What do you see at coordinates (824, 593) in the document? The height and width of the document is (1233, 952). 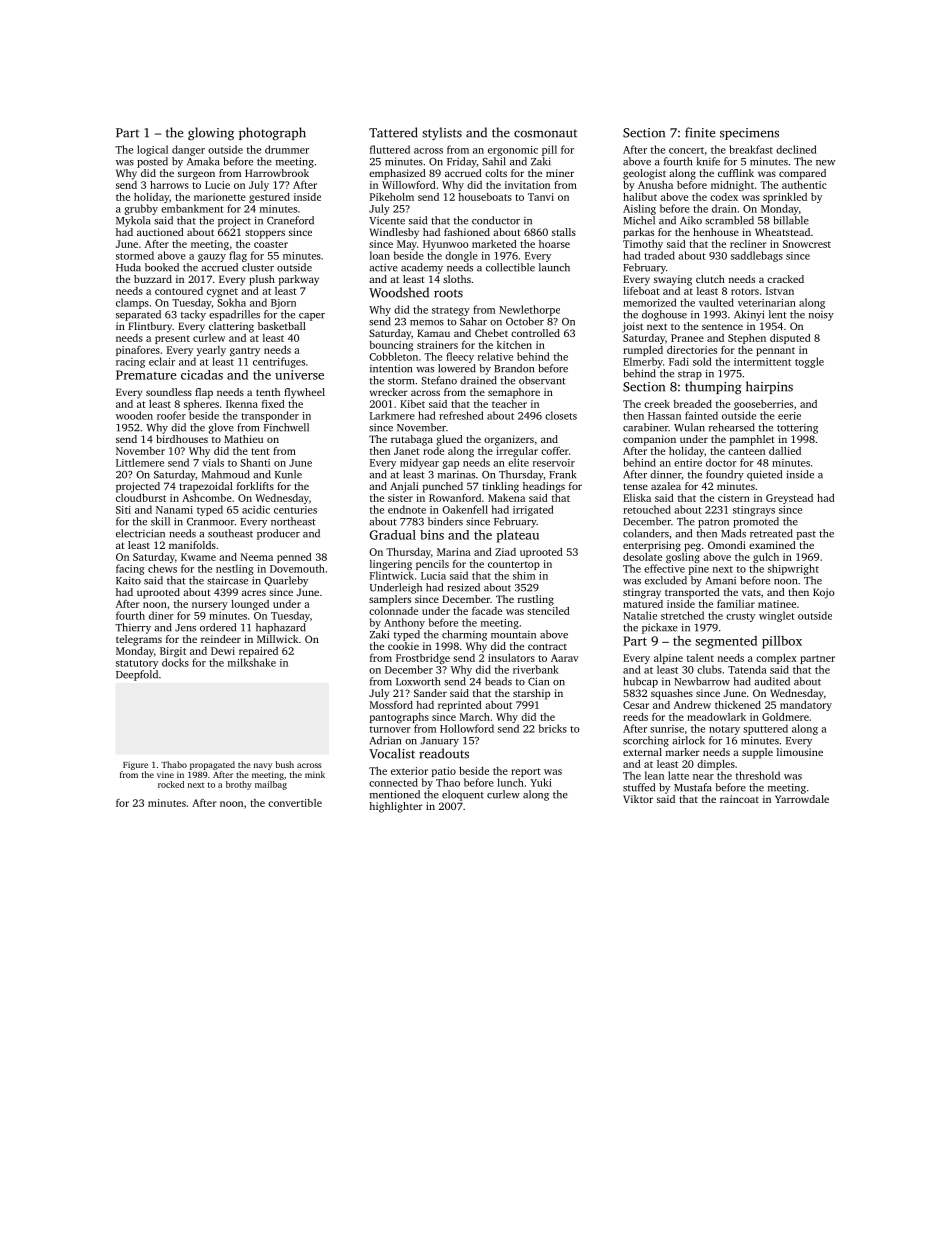 I see `Kojo` at bounding box center [824, 593].
